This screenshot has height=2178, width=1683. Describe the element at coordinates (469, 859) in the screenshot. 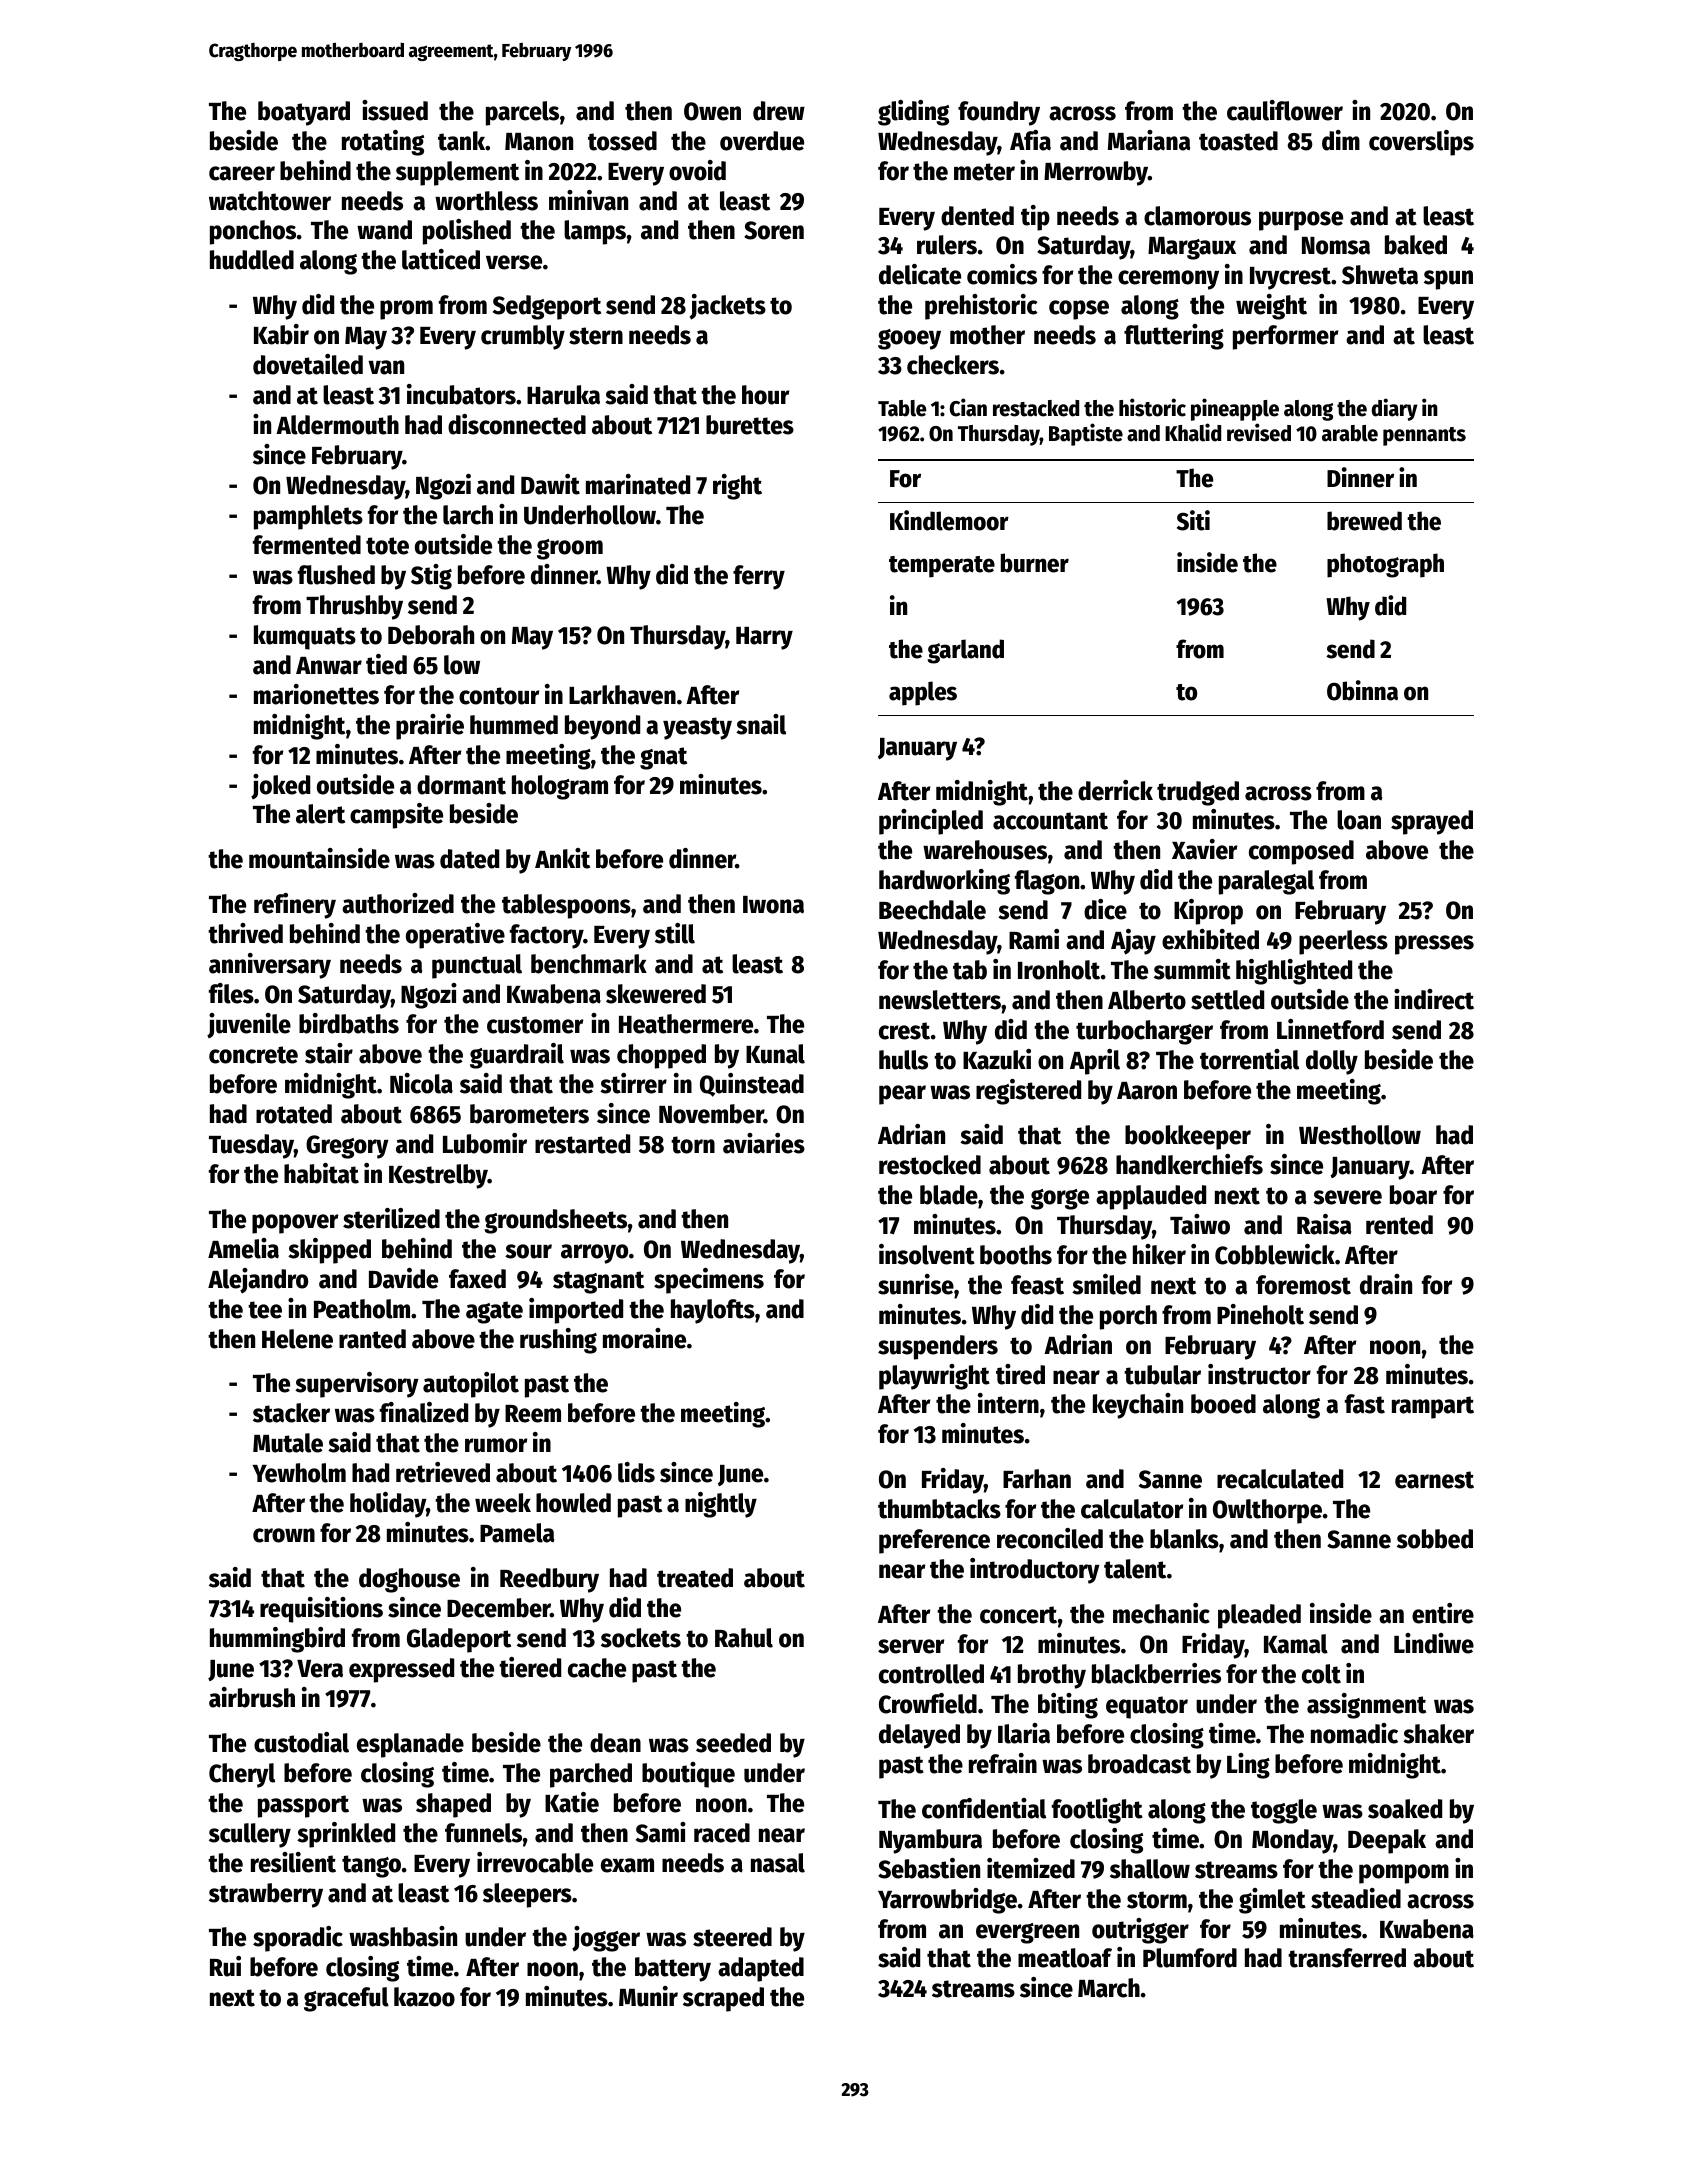

I see `dated` at that location.
